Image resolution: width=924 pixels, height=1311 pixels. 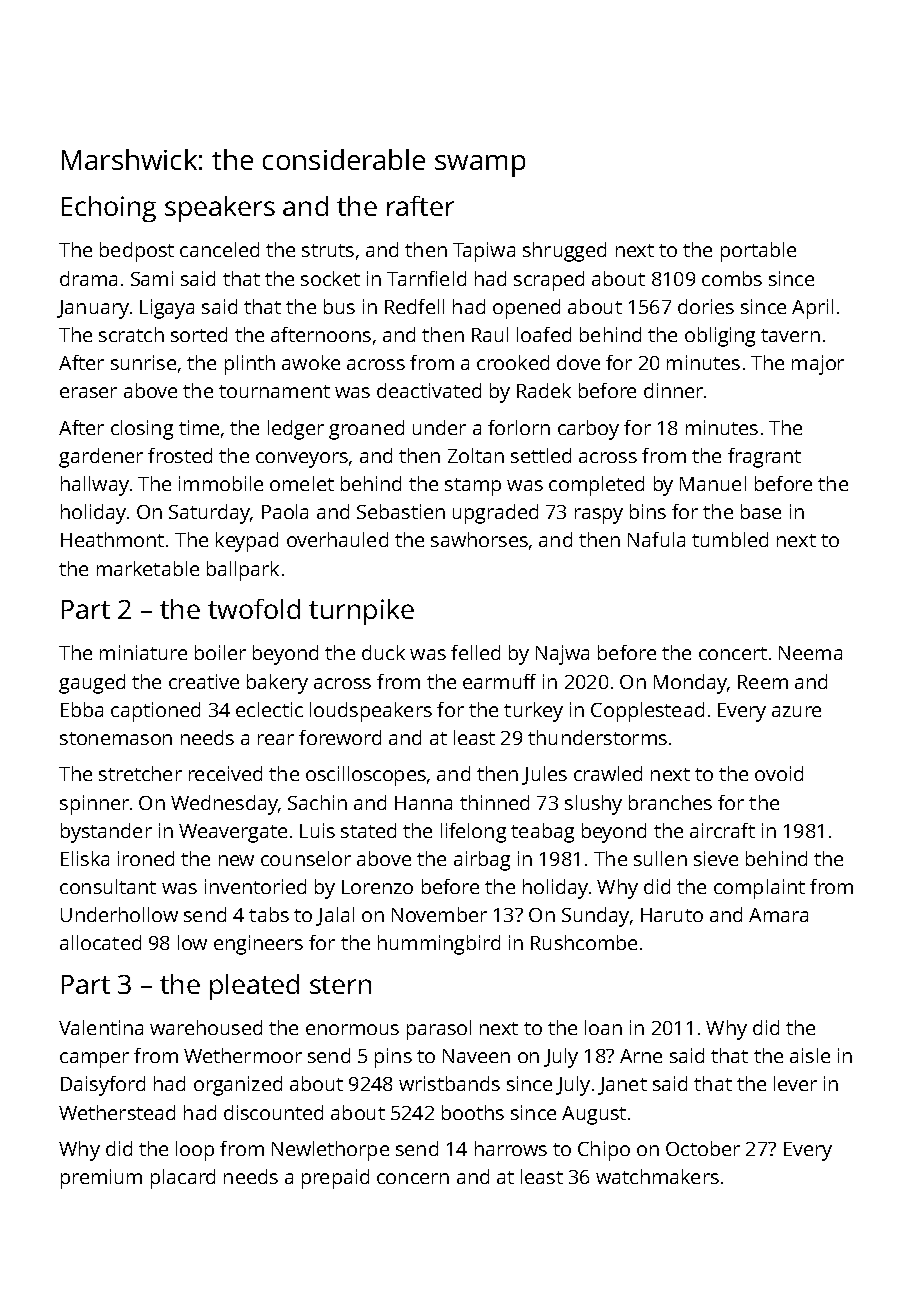 I want to click on prepaid, so click(x=335, y=1179).
